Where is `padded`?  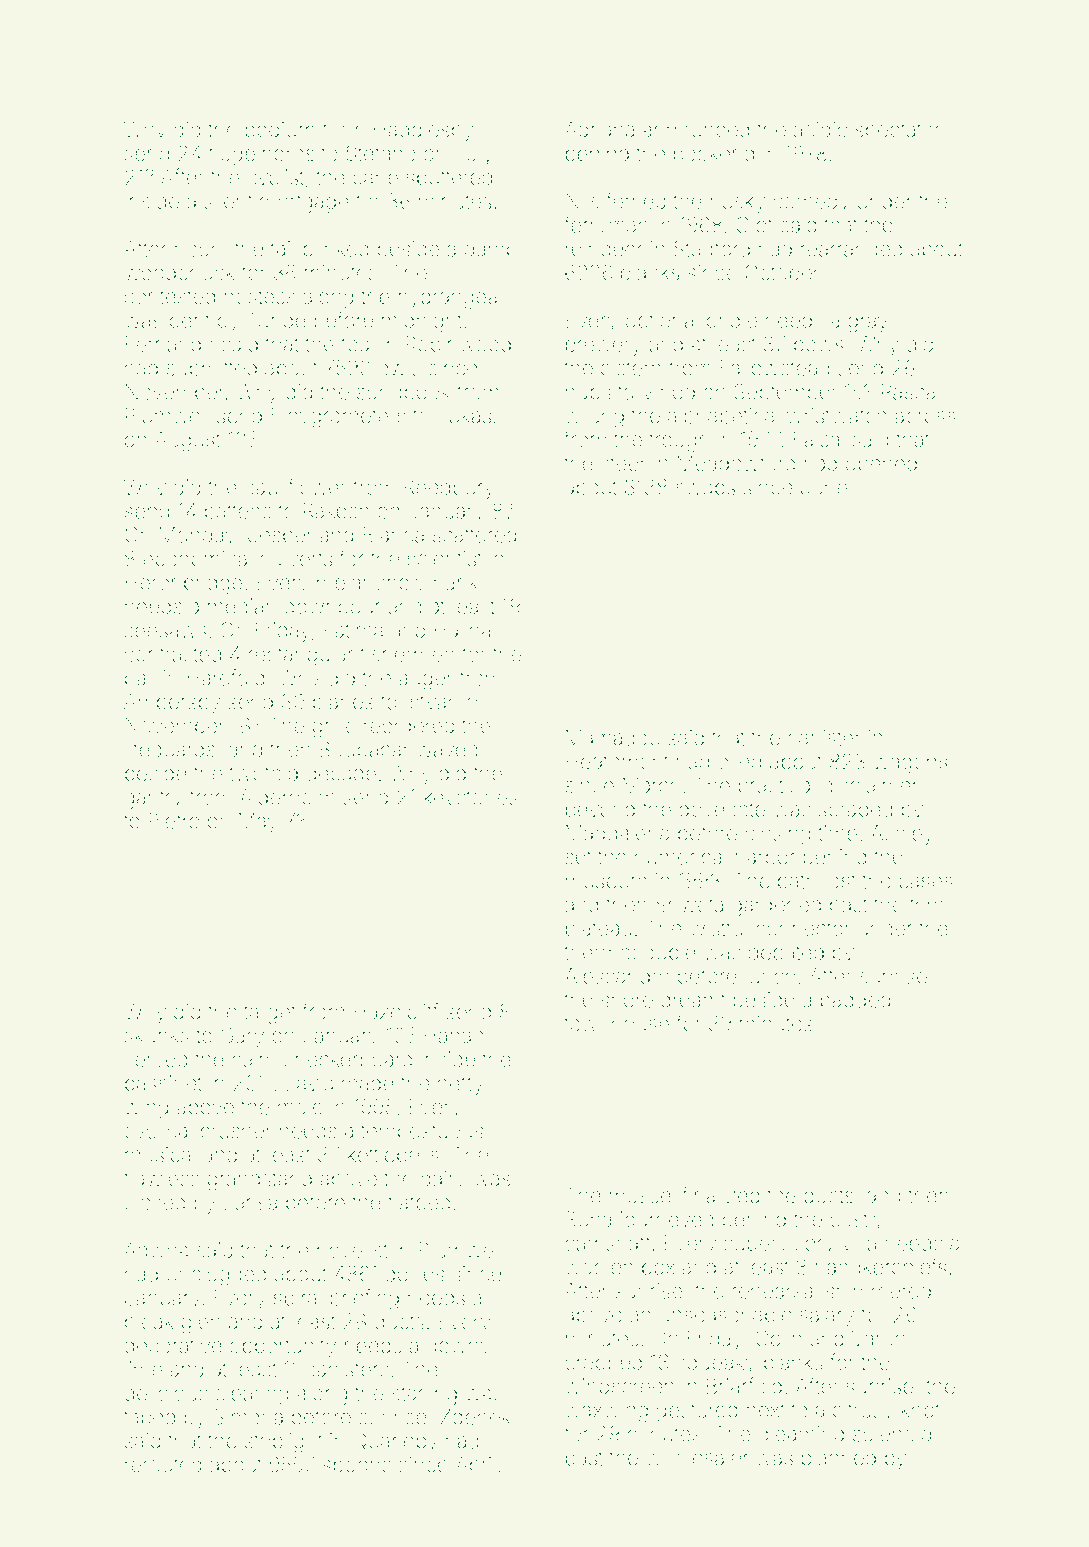 padded is located at coordinates (855, 1001).
